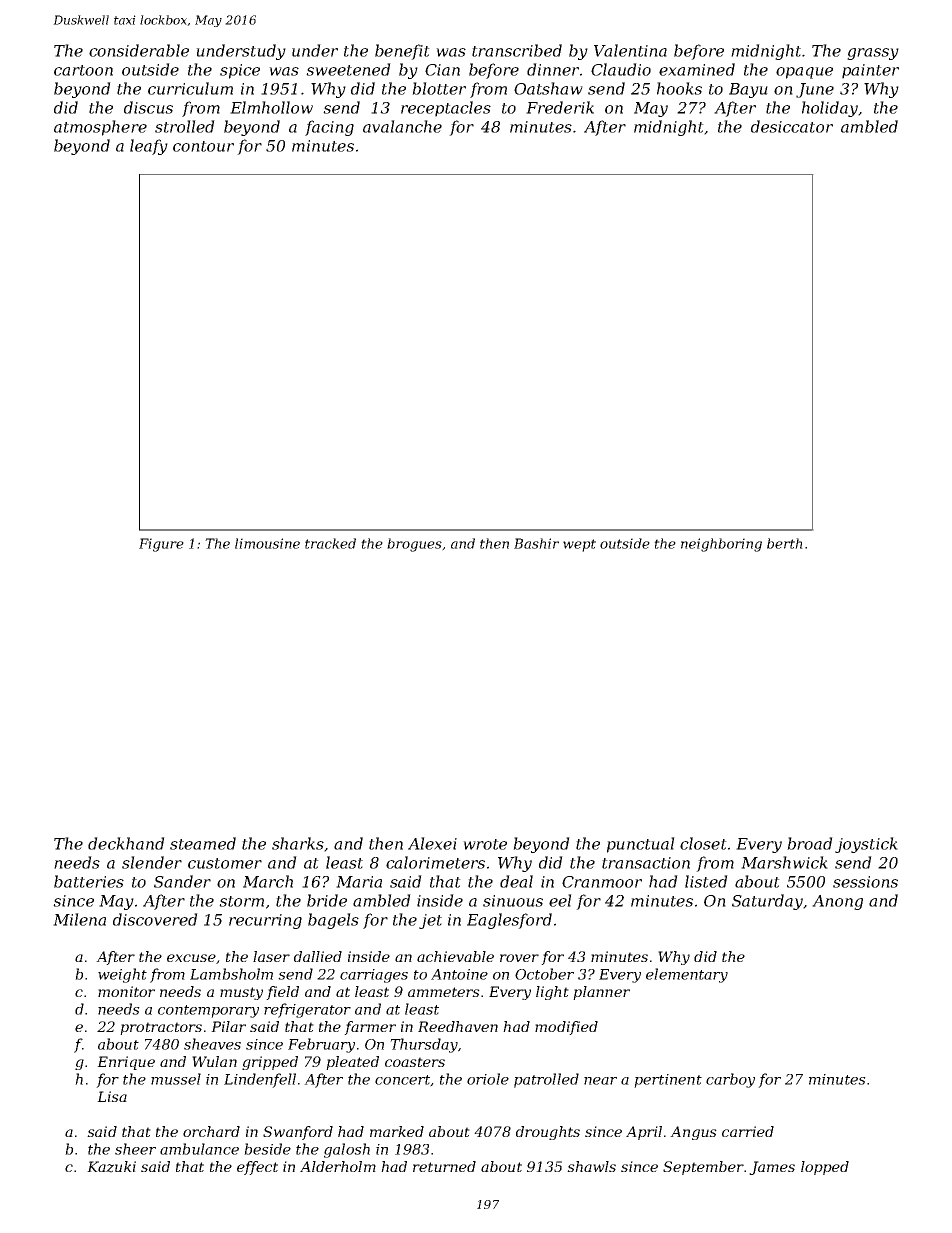 This document has width=952, height=1233. What do you see at coordinates (432, 843) in the document?
I see `Alexei` at bounding box center [432, 843].
